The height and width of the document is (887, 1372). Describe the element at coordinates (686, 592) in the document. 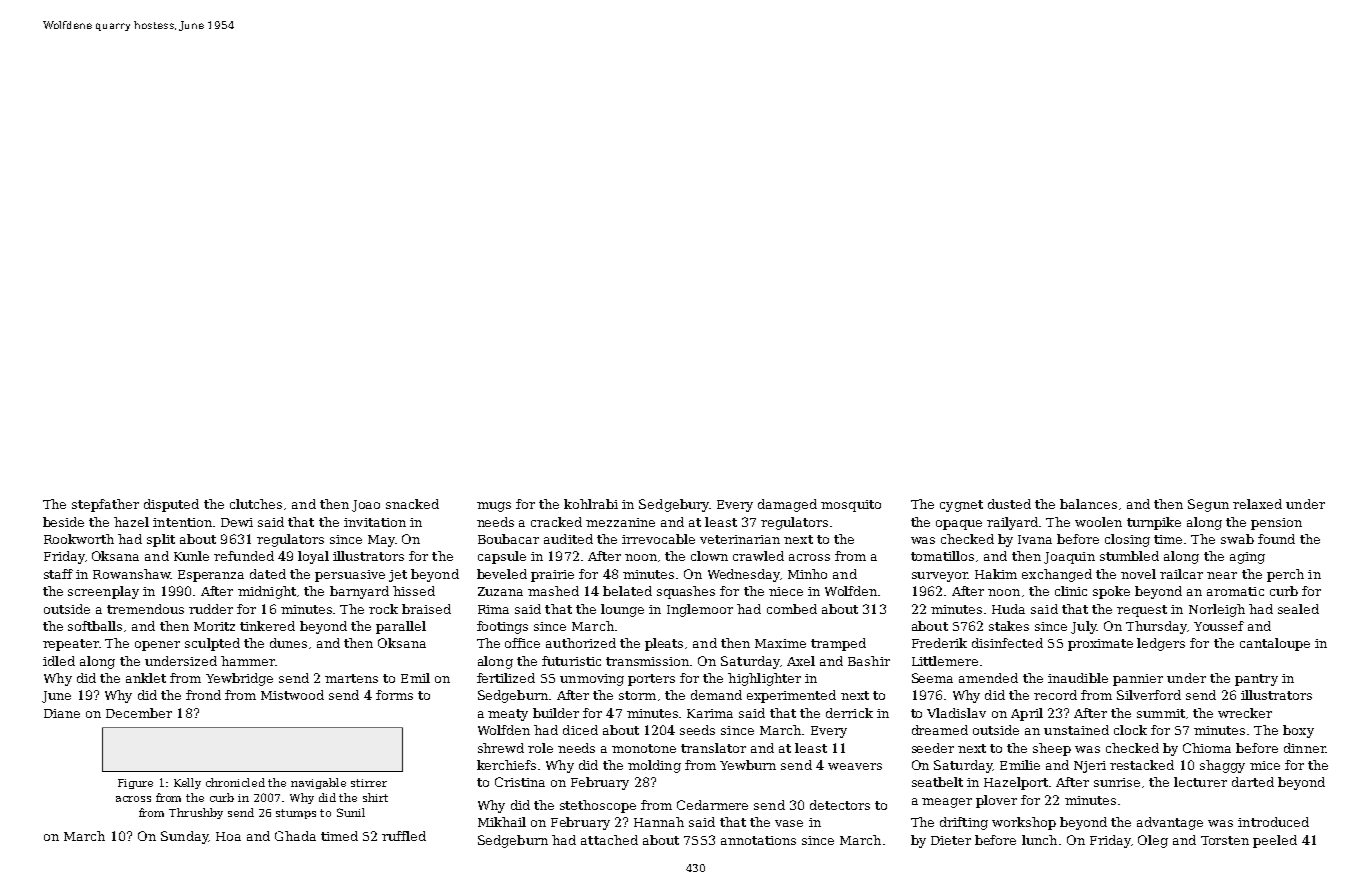

I see `squashes` at that location.
